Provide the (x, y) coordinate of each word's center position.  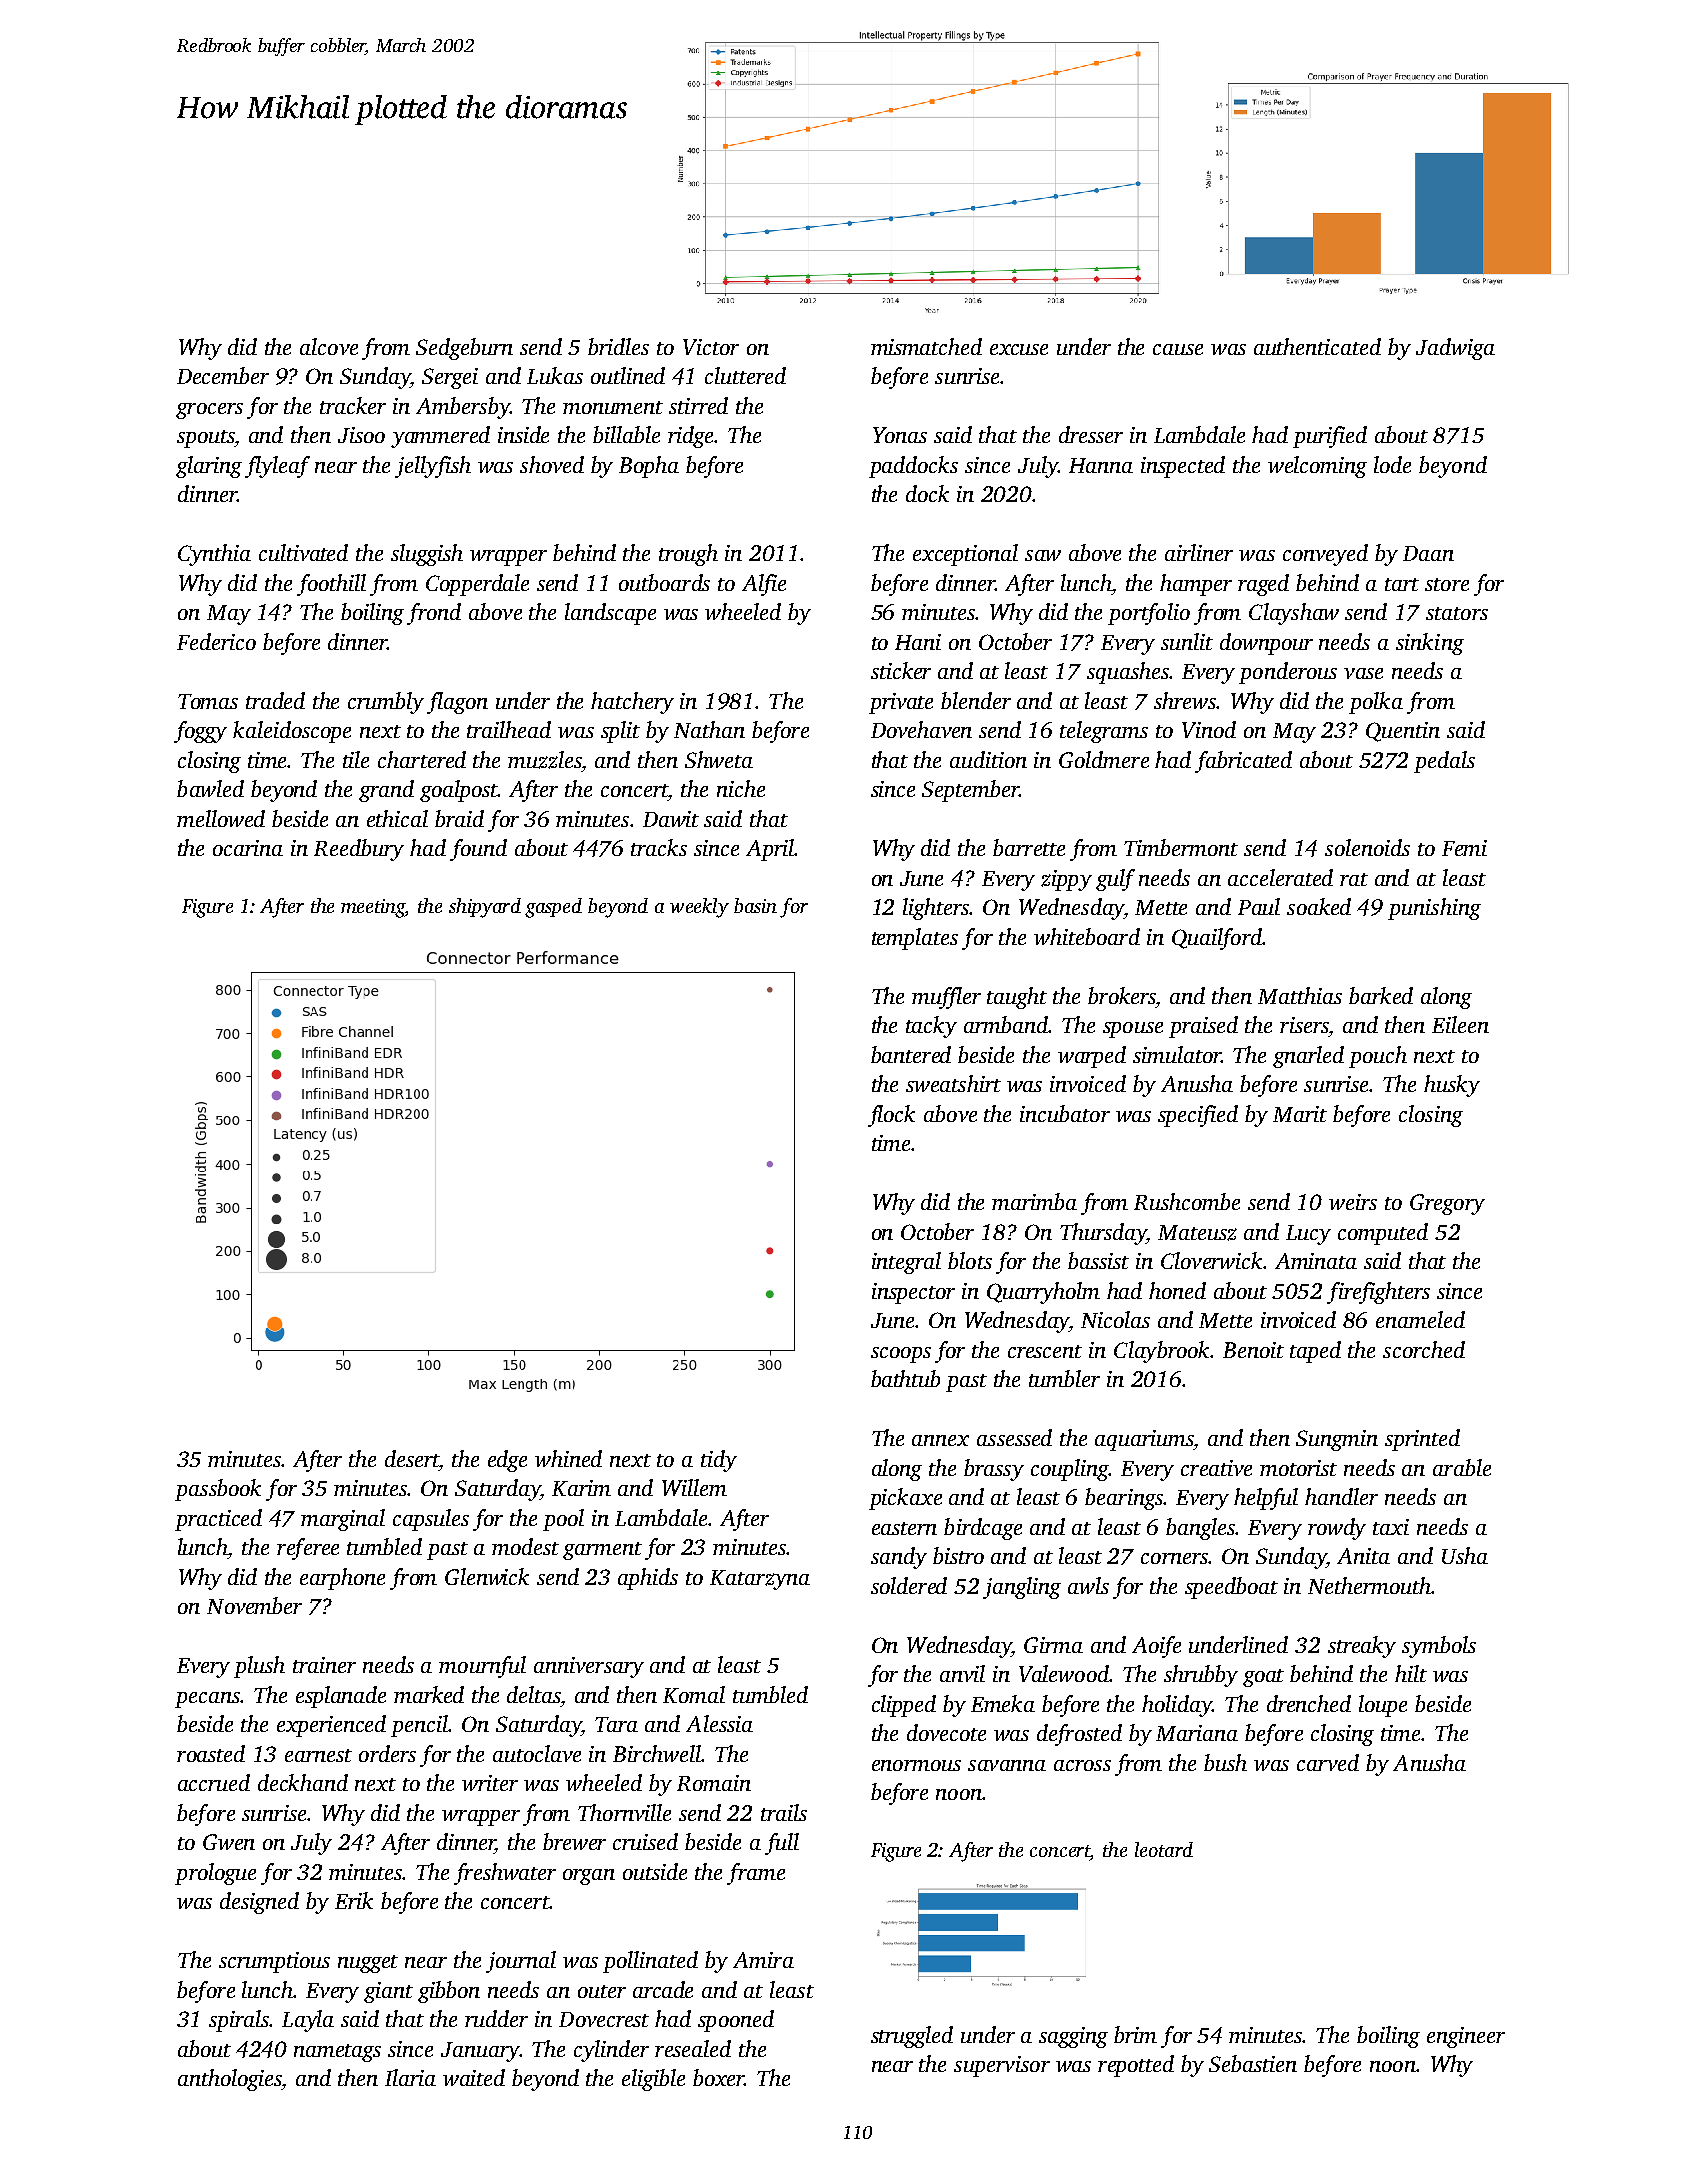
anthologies (230, 2080)
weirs (1353, 1202)
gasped (553, 908)
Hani (918, 642)
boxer (718, 2077)
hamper (1196, 585)
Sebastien (1253, 2063)
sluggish (427, 555)
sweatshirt (953, 1083)
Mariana (1197, 1733)
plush (259, 1667)
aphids (648, 1579)
